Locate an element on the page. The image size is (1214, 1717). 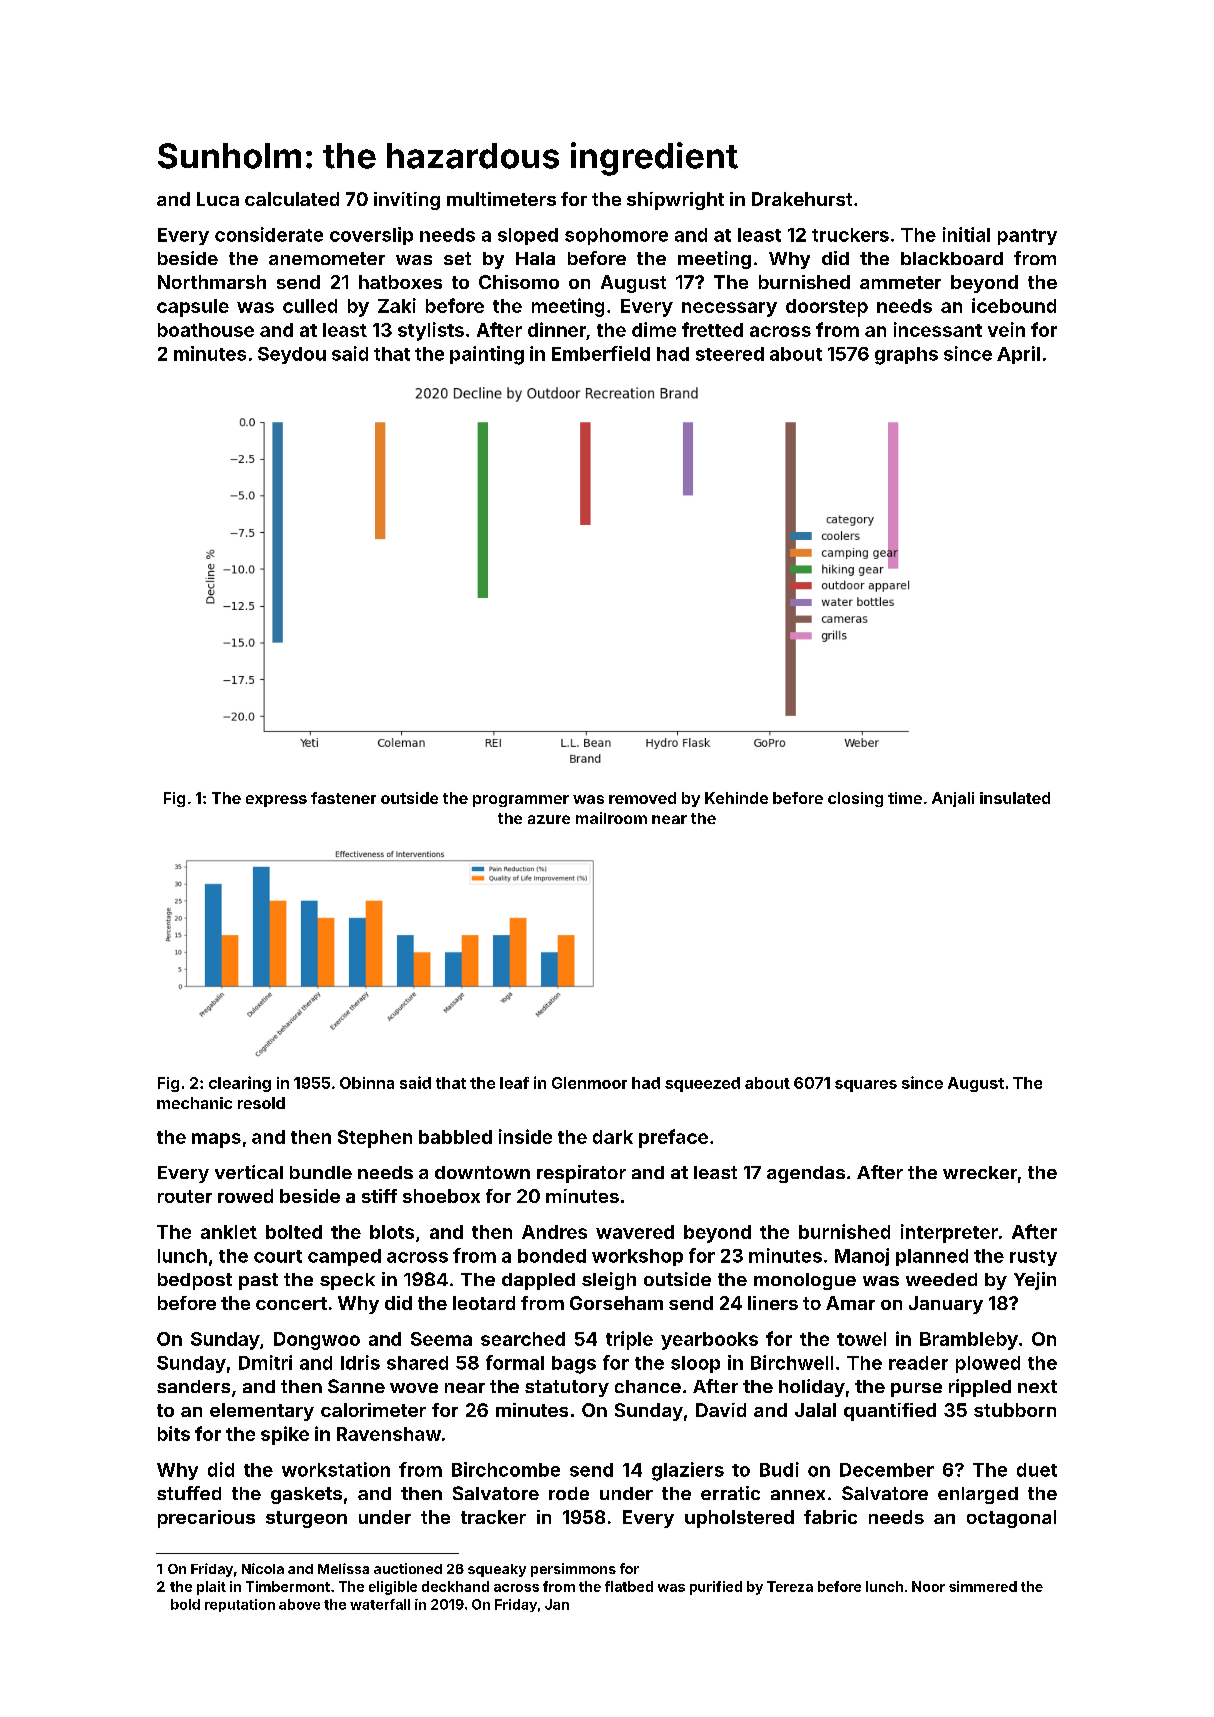
closing is located at coordinates (855, 799).
